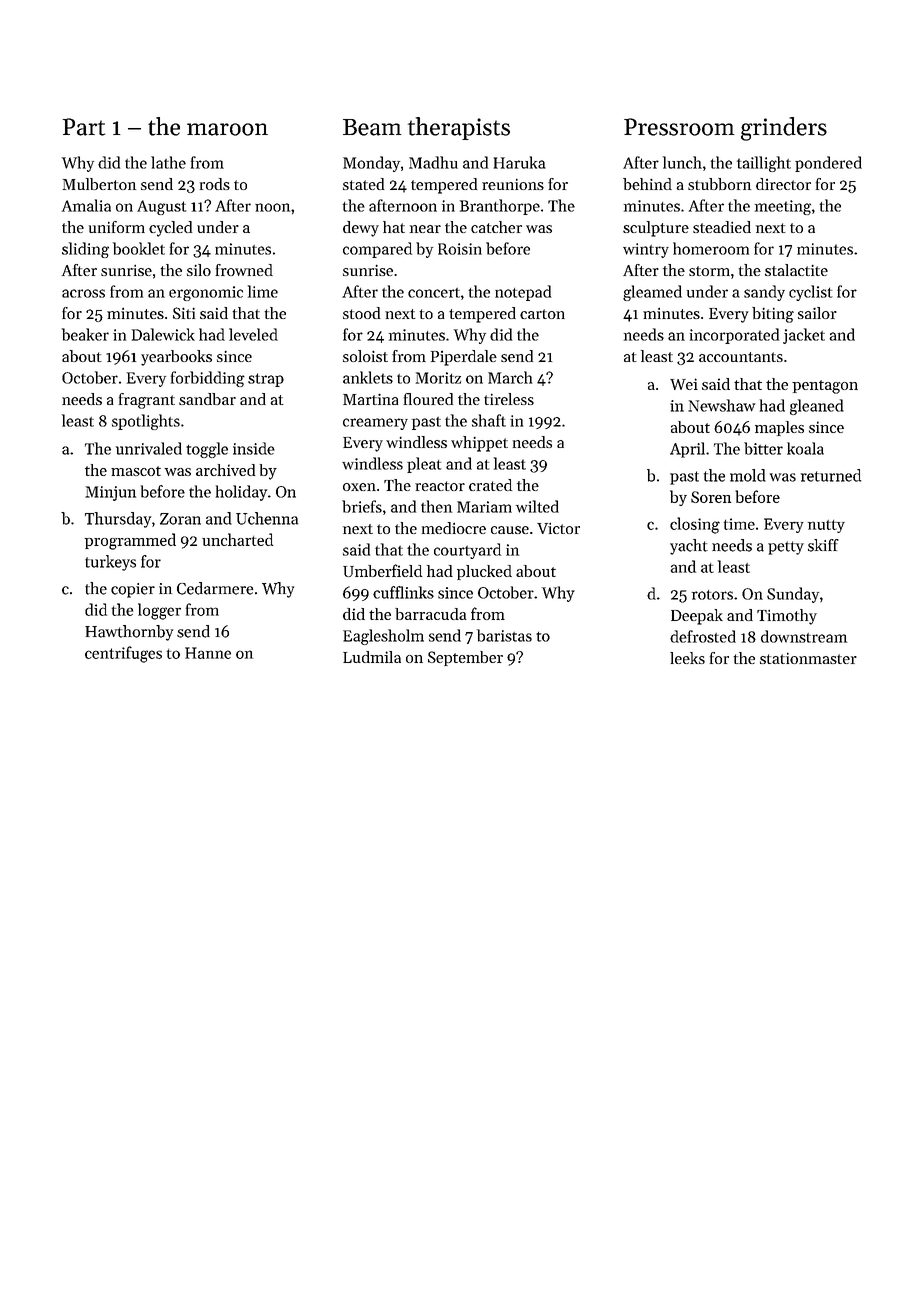 This image has height=1308, width=924. Describe the element at coordinates (459, 128) in the image. I see `therapists` at that location.
